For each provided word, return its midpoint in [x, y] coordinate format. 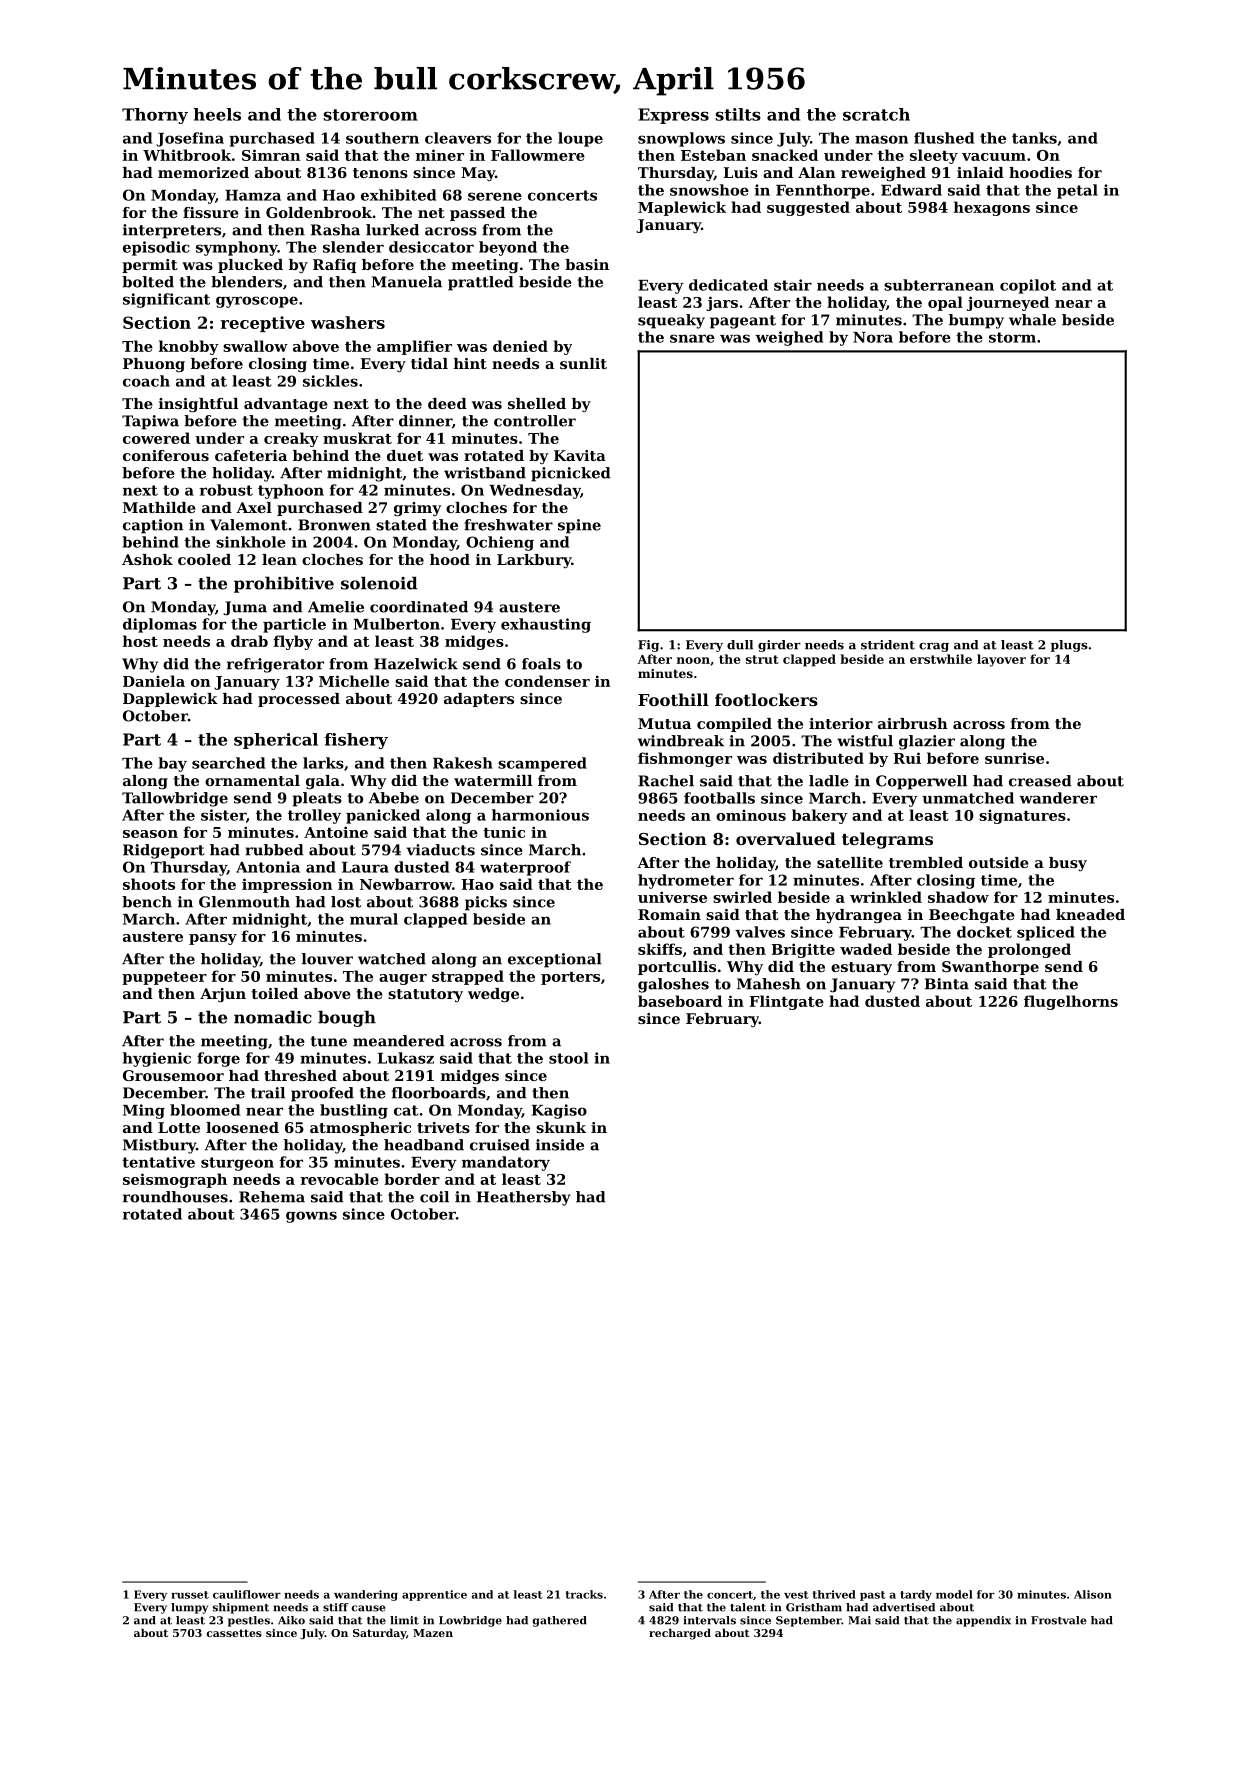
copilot [1028, 286]
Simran [271, 155]
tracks [584, 1594]
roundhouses [175, 1197]
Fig [648, 646]
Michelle [354, 681]
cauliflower [247, 1594]
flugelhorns [1071, 1002]
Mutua [664, 723]
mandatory [506, 1163]
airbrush [913, 723]
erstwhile [941, 659]
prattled [481, 283]
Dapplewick [170, 700]
